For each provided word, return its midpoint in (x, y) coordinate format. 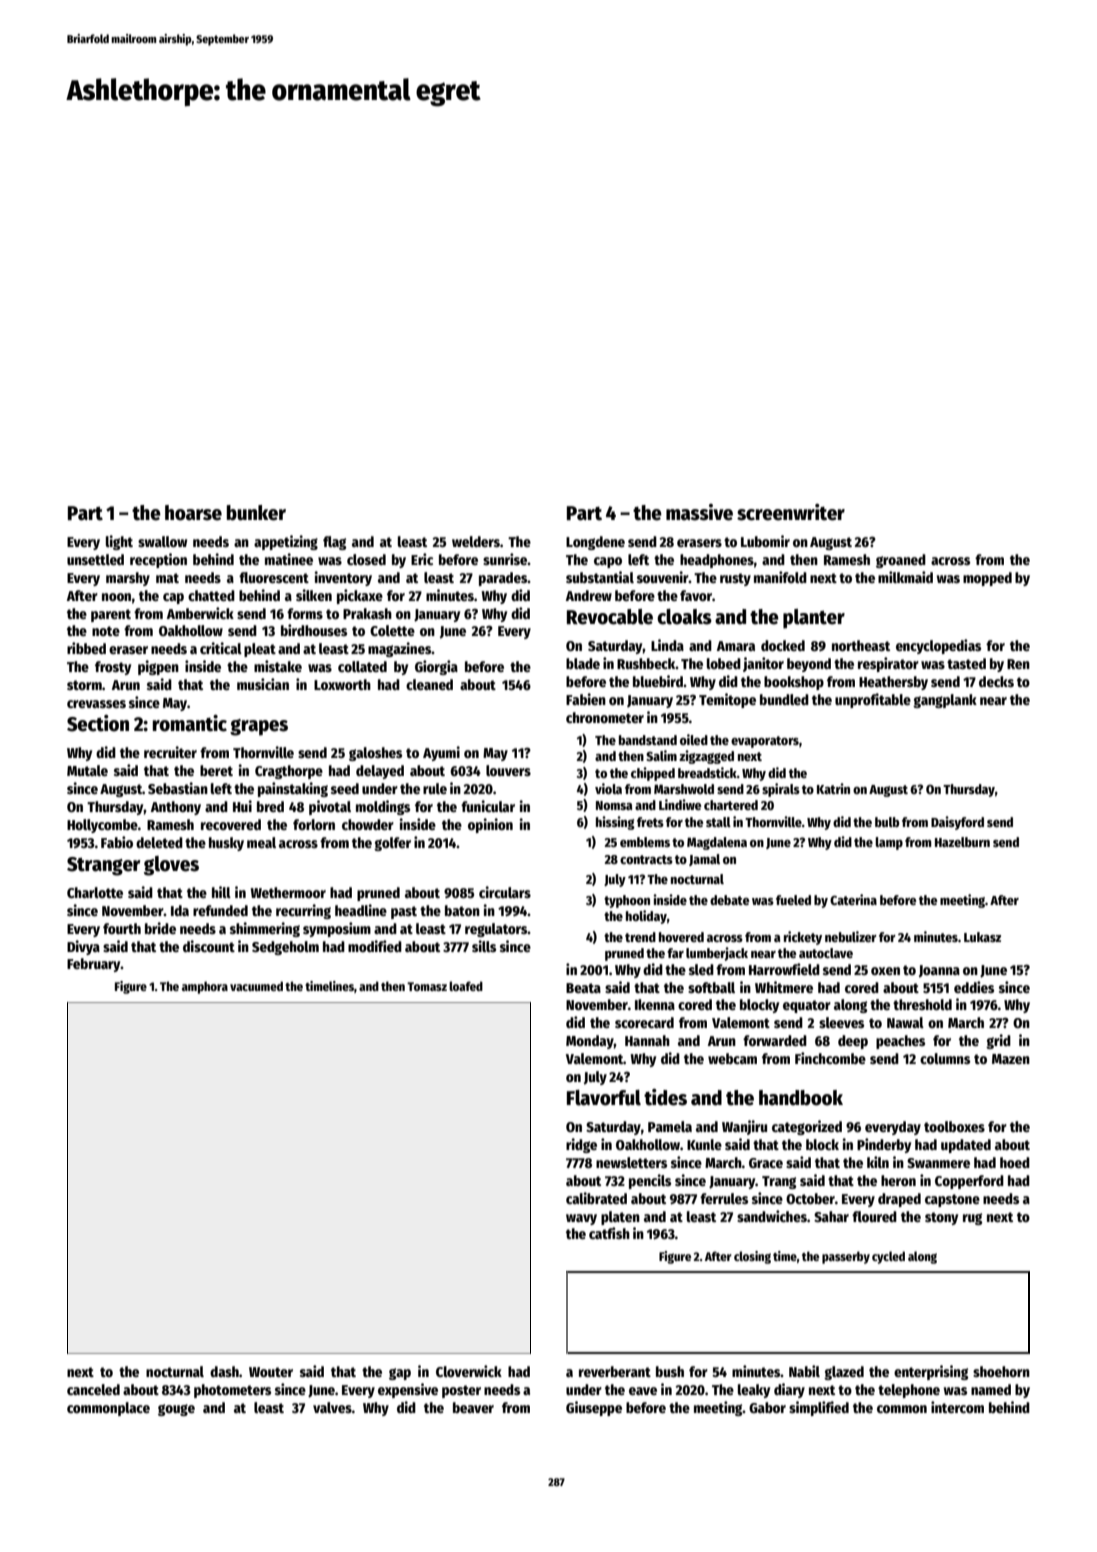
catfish (609, 1233)
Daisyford (957, 823)
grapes (259, 727)
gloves (171, 866)
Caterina (853, 899)
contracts (646, 859)
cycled (888, 1257)
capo (608, 562)
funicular (488, 806)
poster (461, 1391)
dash (224, 1371)
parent (111, 615)
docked (783, 645)
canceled (93, 1389)
